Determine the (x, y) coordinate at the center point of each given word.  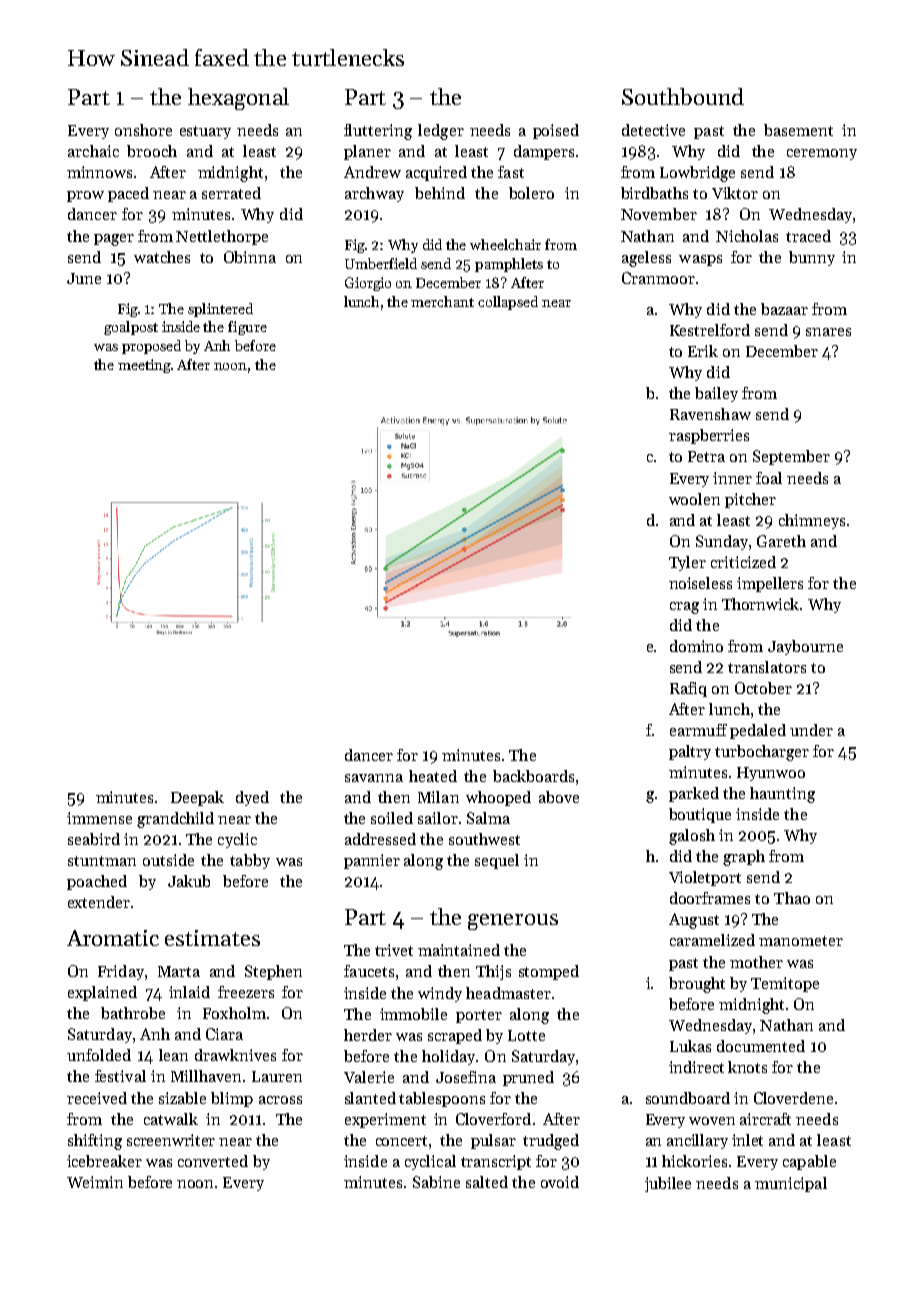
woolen (694, 499)
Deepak (197, 798)
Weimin (95, 1182)
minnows (99, 172)
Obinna (250, 257)
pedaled (758, 731)
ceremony (822, 154)
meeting (144, 366)
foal (769, 478)
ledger (441, 132)
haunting (782, 795)
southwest (484, 839)
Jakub (189, 881)
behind (440, 193)
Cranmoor (658, 278)
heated (433, 776)
